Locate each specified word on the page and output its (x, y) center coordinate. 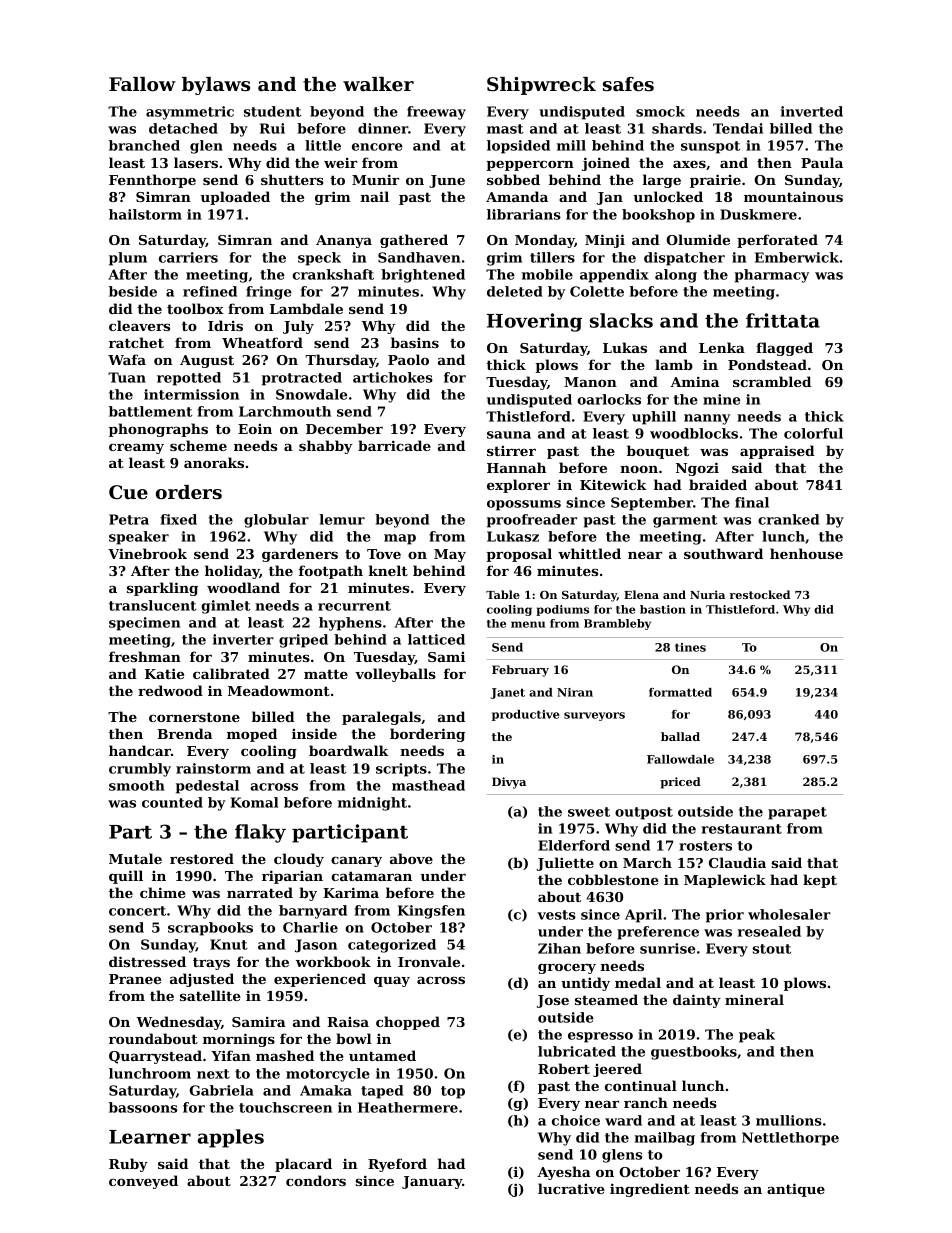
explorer (518, 486)
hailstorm (145, 214)
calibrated (231, 673)
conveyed (143, 1182)
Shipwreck (541, 86)
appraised (777, 452)
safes (628, 84)
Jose (552, 1001)
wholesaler (789, 914)
